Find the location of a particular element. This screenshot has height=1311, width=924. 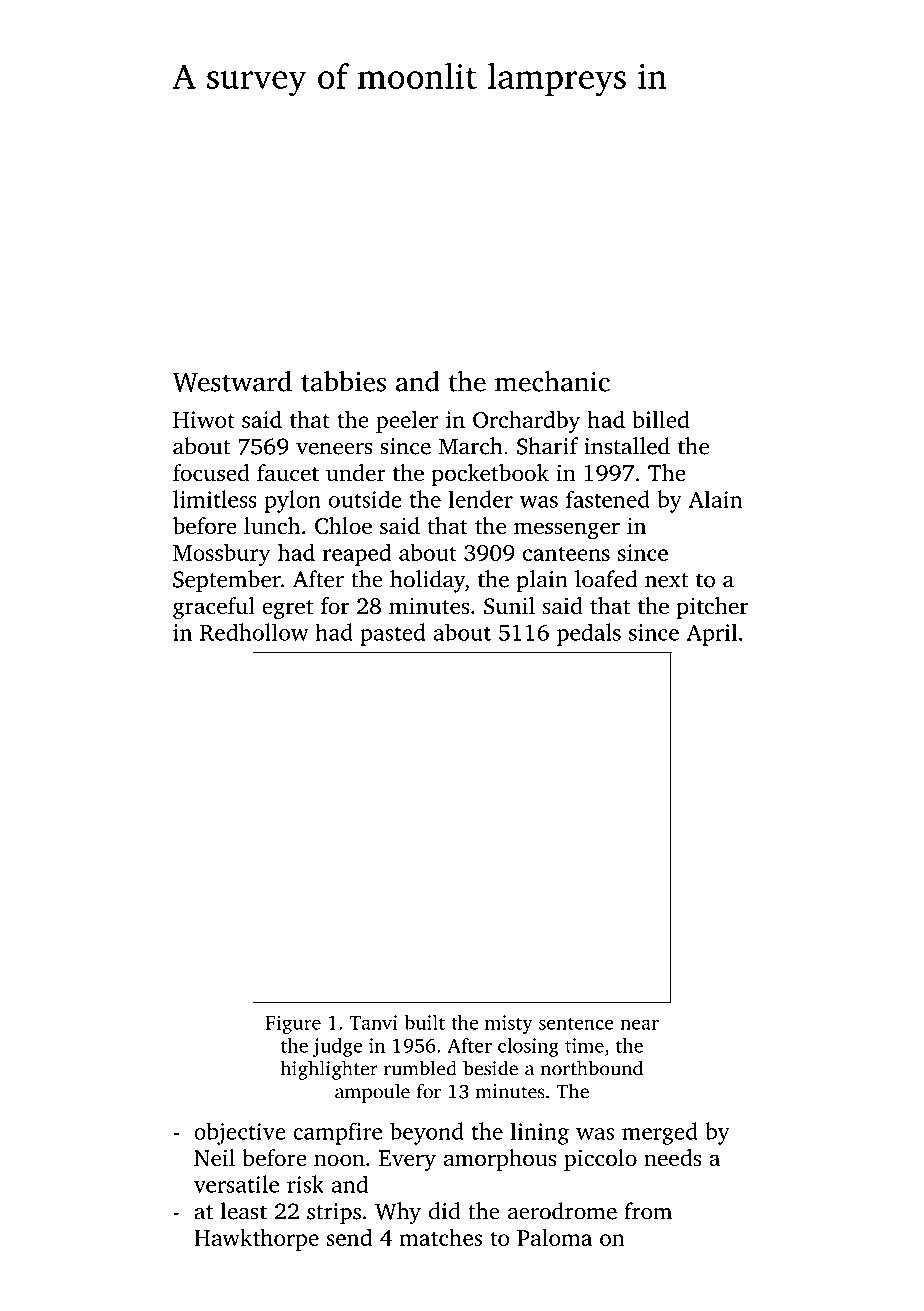

mechanic is located at coordinates (552, 381).
